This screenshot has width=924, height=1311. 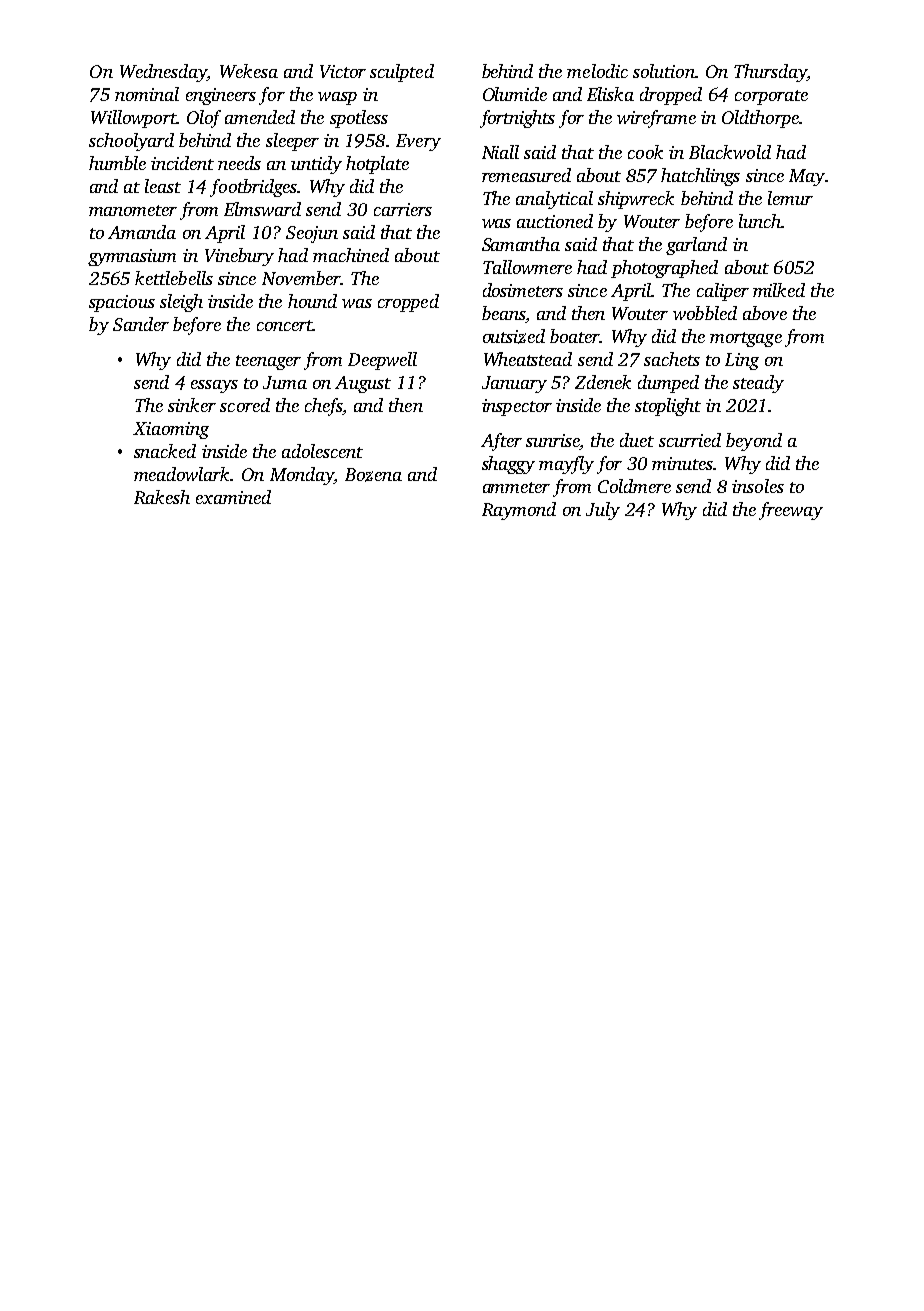 What do you see at coordinates (181, 474) in the screenshot?
I see `meadowlark` at bounding box center [181, 474].
